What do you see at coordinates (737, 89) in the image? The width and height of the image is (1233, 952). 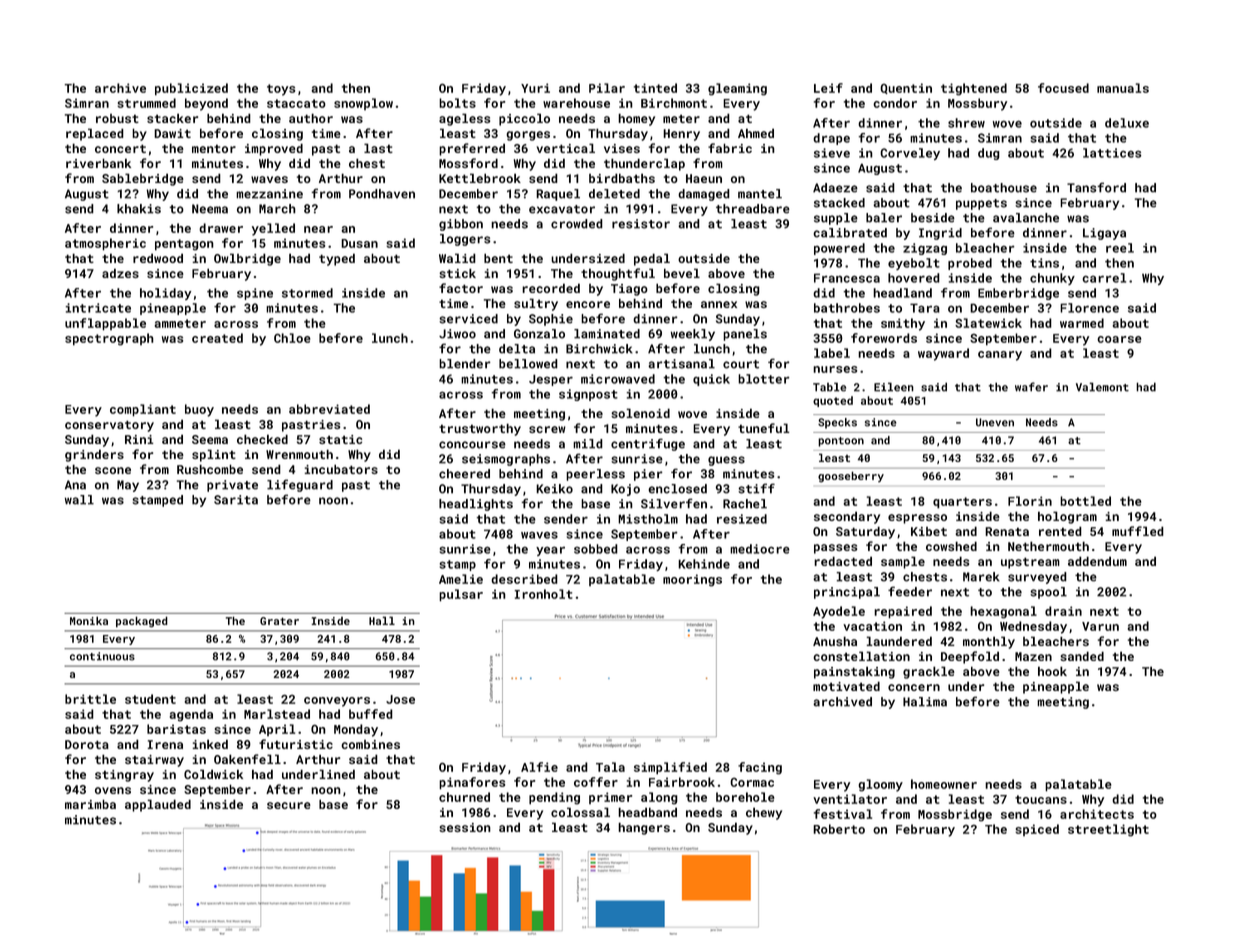 I see `gleaming` at bounding box center [737, 89].
